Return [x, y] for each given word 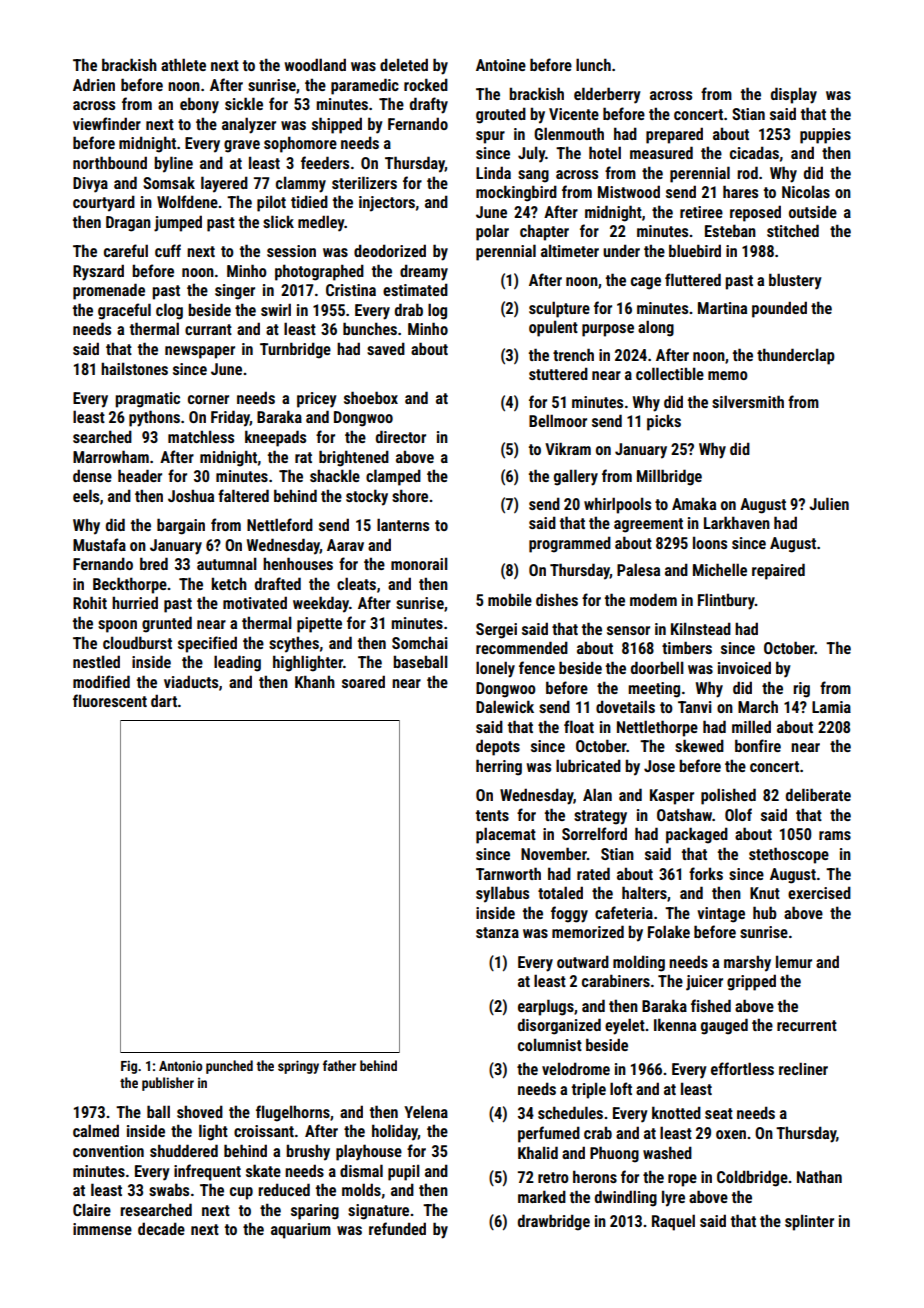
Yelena [426, 1111]
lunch [593, 64]
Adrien [94, 84]
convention [108, 1151]
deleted [404, 64]
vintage [721, 915]
